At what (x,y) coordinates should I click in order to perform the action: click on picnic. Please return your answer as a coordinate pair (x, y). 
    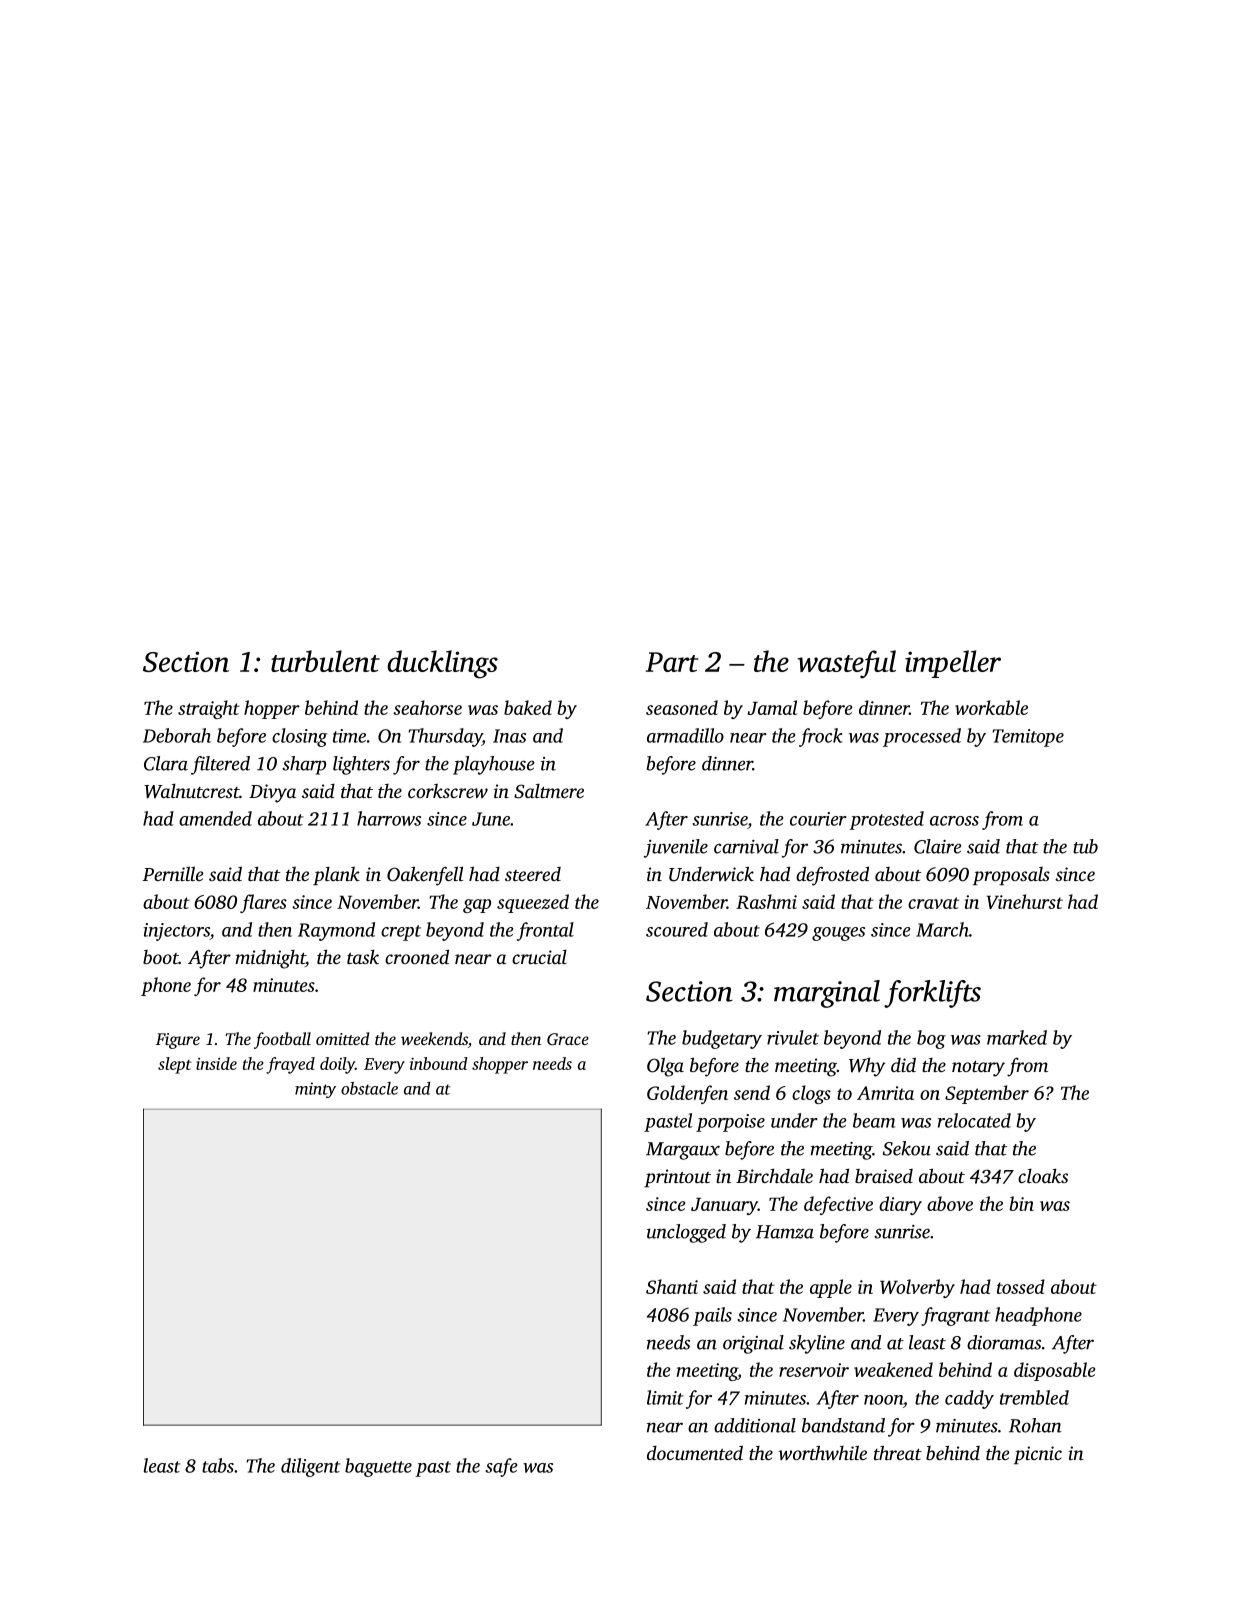
    Looking at the image, I should click on (1038, 1455).
